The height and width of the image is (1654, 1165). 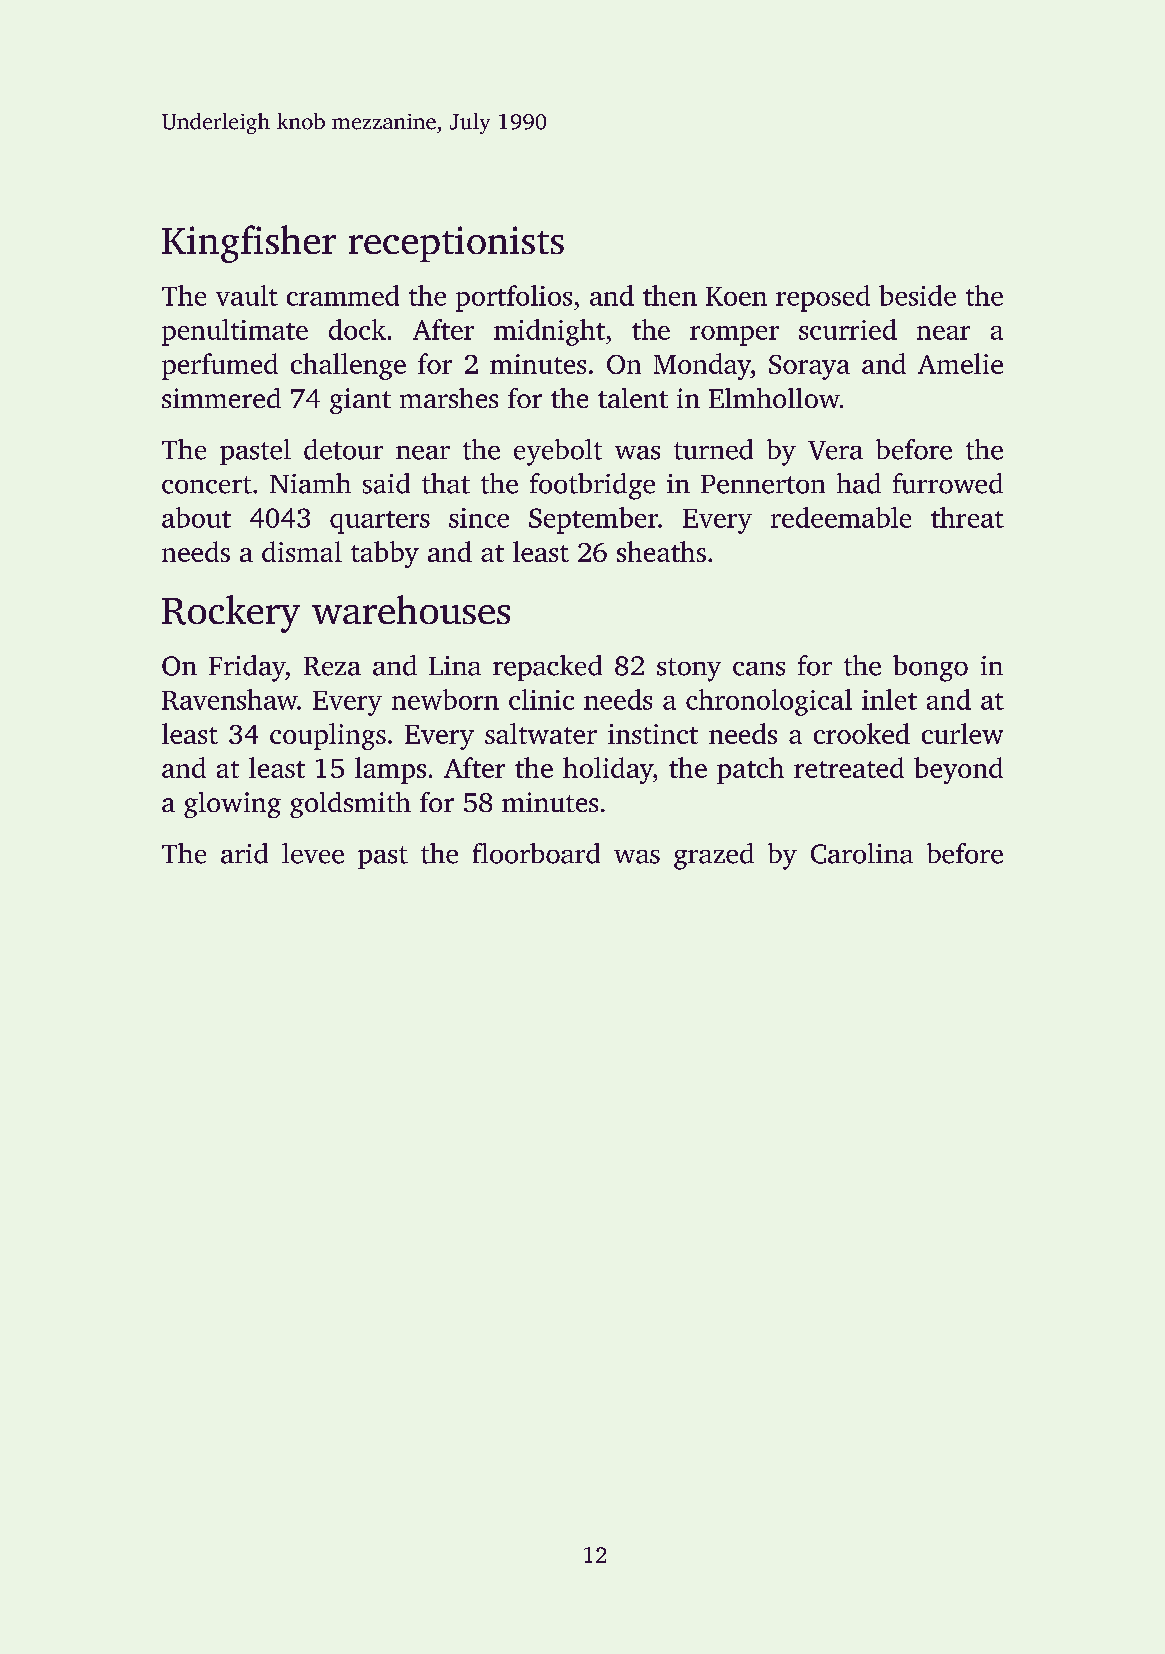 What do you see at coordinates (849, 767) in the image?
I see `retreated` at bounding box center [849, 767].
